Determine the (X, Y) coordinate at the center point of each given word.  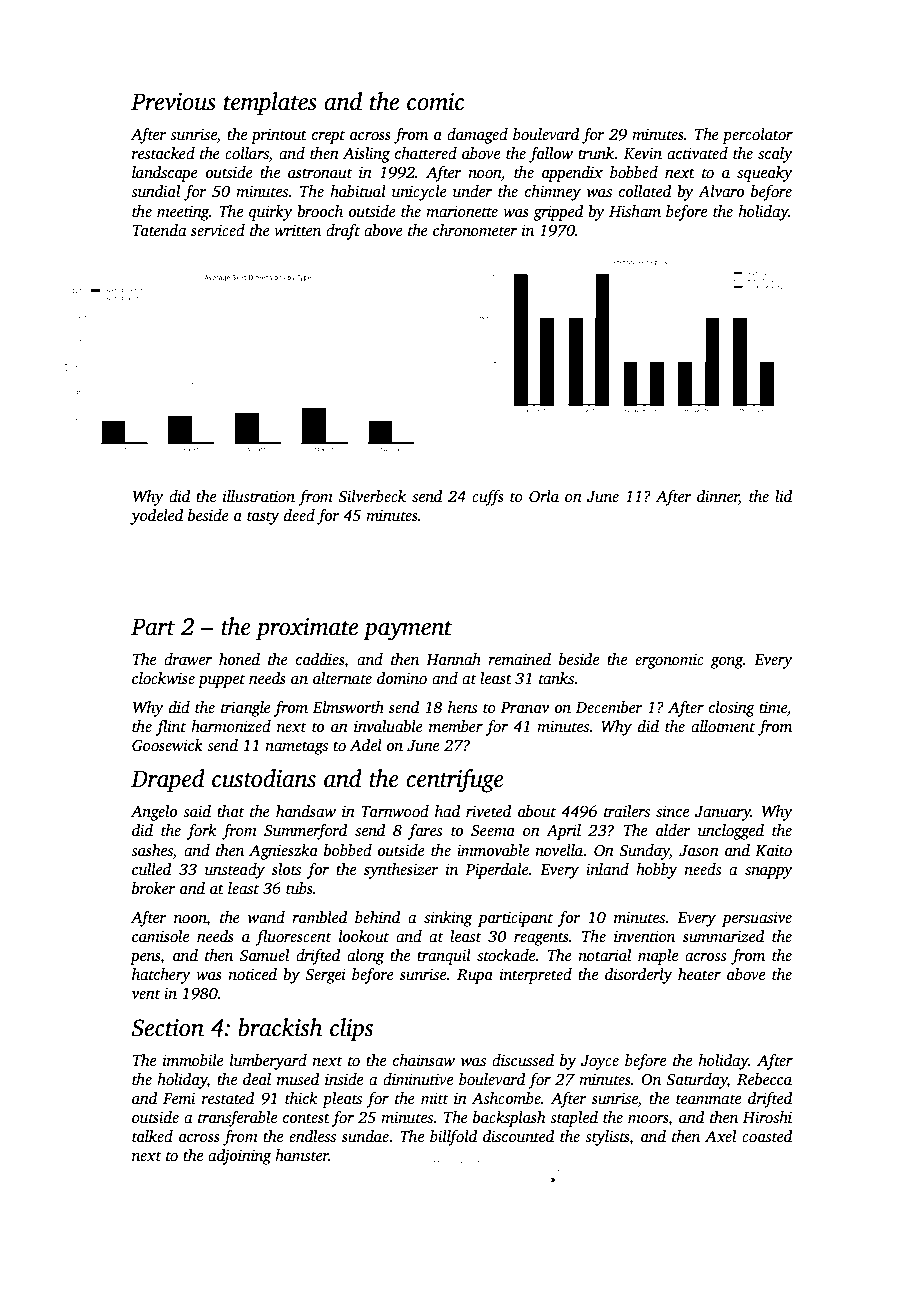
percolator (757, 136)
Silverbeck (372, 496)
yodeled (156, 517)
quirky (271, 213)
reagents (541, 939)
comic (435, 102)
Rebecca (764, 1079)
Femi (179, 1098)
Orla (544, 496)
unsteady (235, 871)
